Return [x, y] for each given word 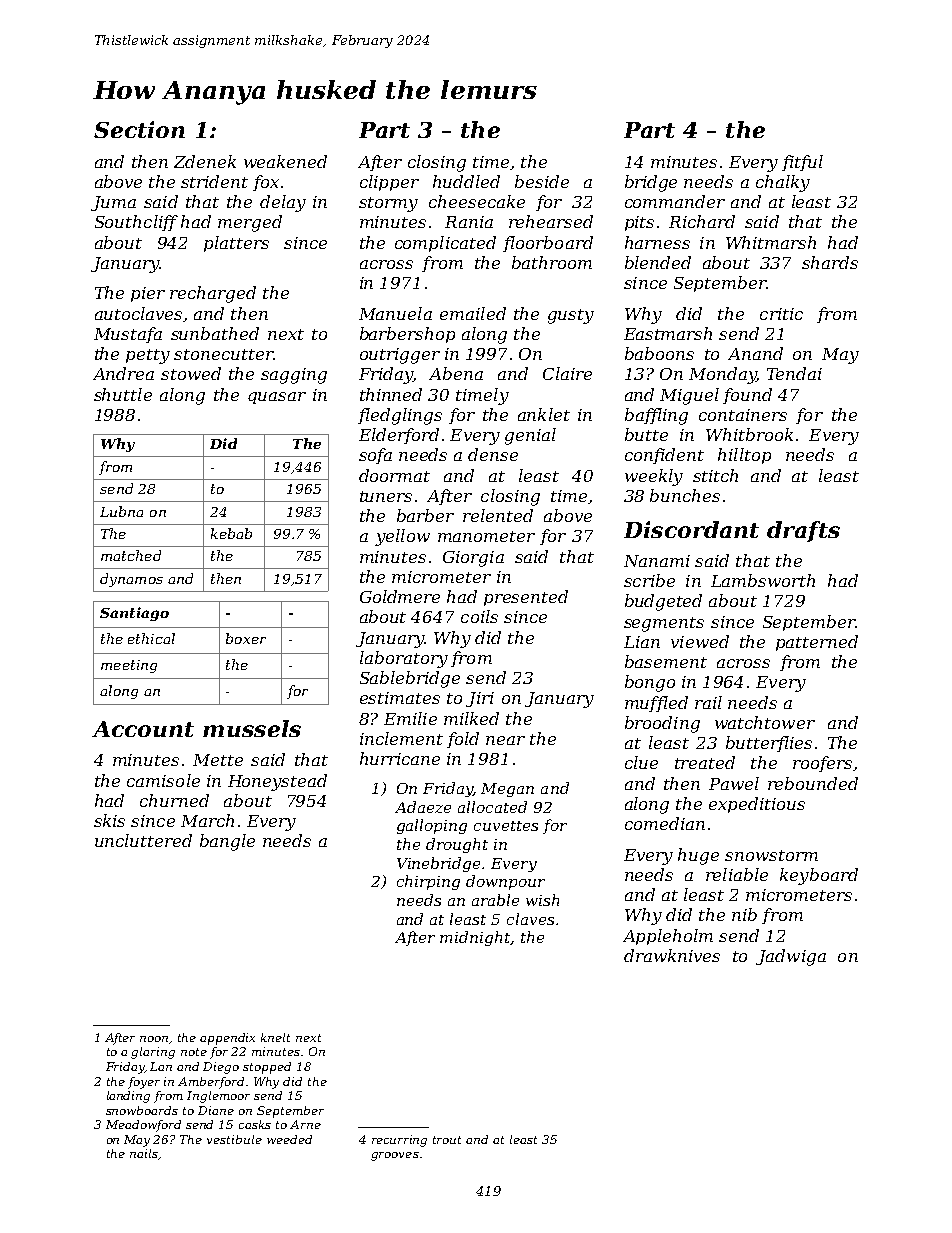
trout [447, 1140]
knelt [275, 1037]
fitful [802, 163]
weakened [285, 161]
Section [139, 129]
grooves [395, 1156]
